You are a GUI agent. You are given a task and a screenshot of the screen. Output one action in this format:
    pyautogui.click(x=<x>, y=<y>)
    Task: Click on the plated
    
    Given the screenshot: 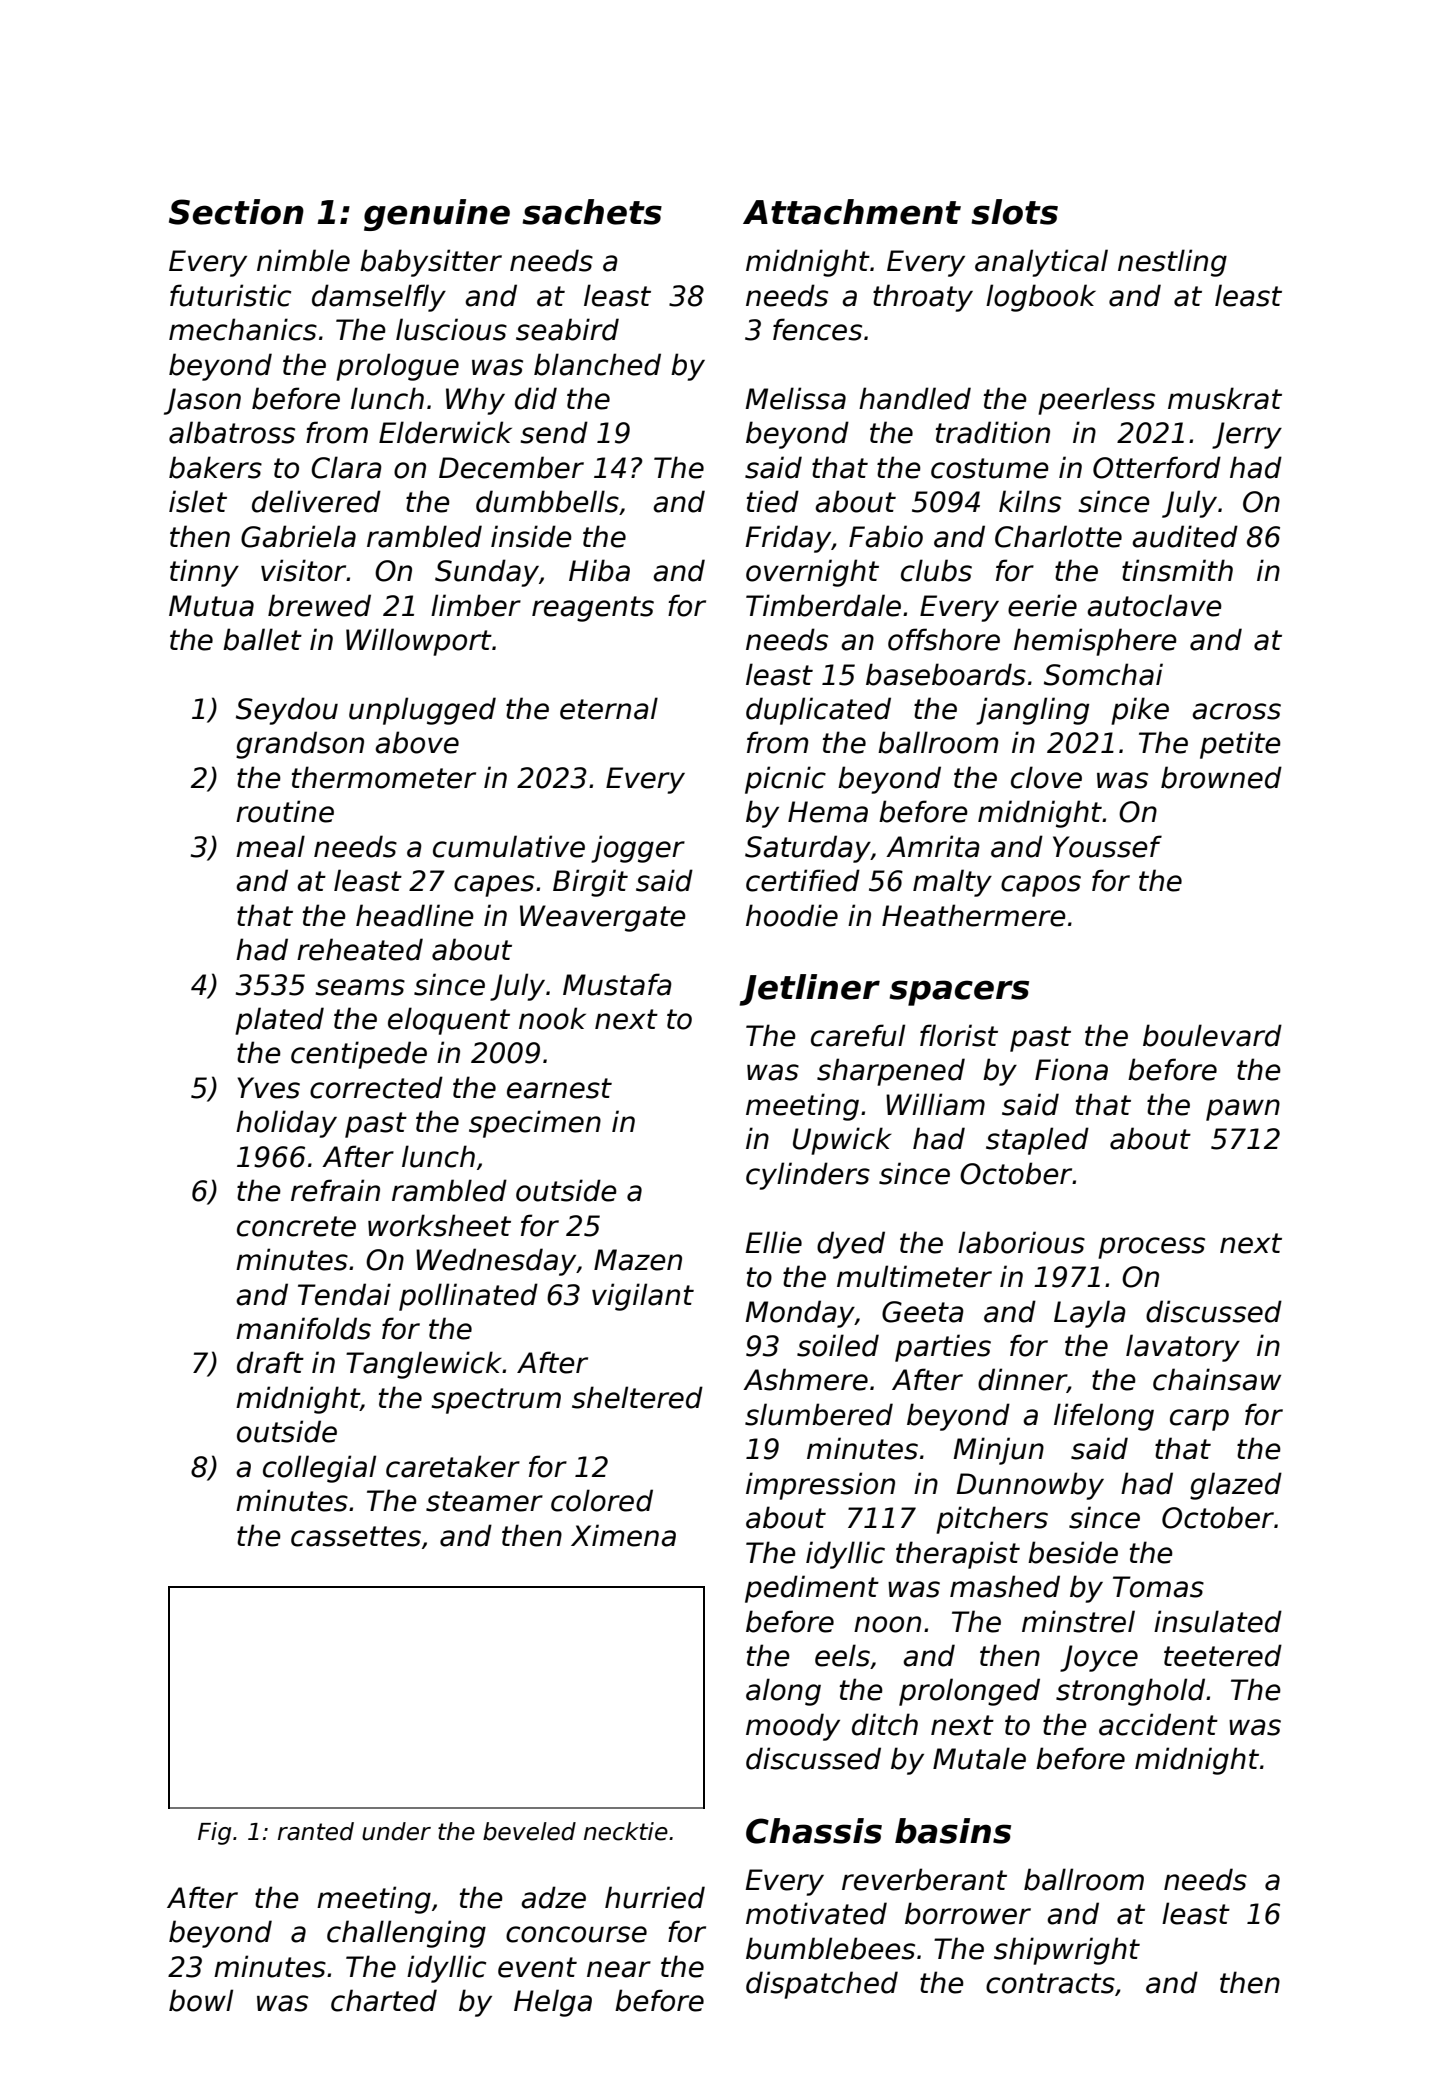 What is the action you would take?
    pyautogui.click(x=279, y=1021)
